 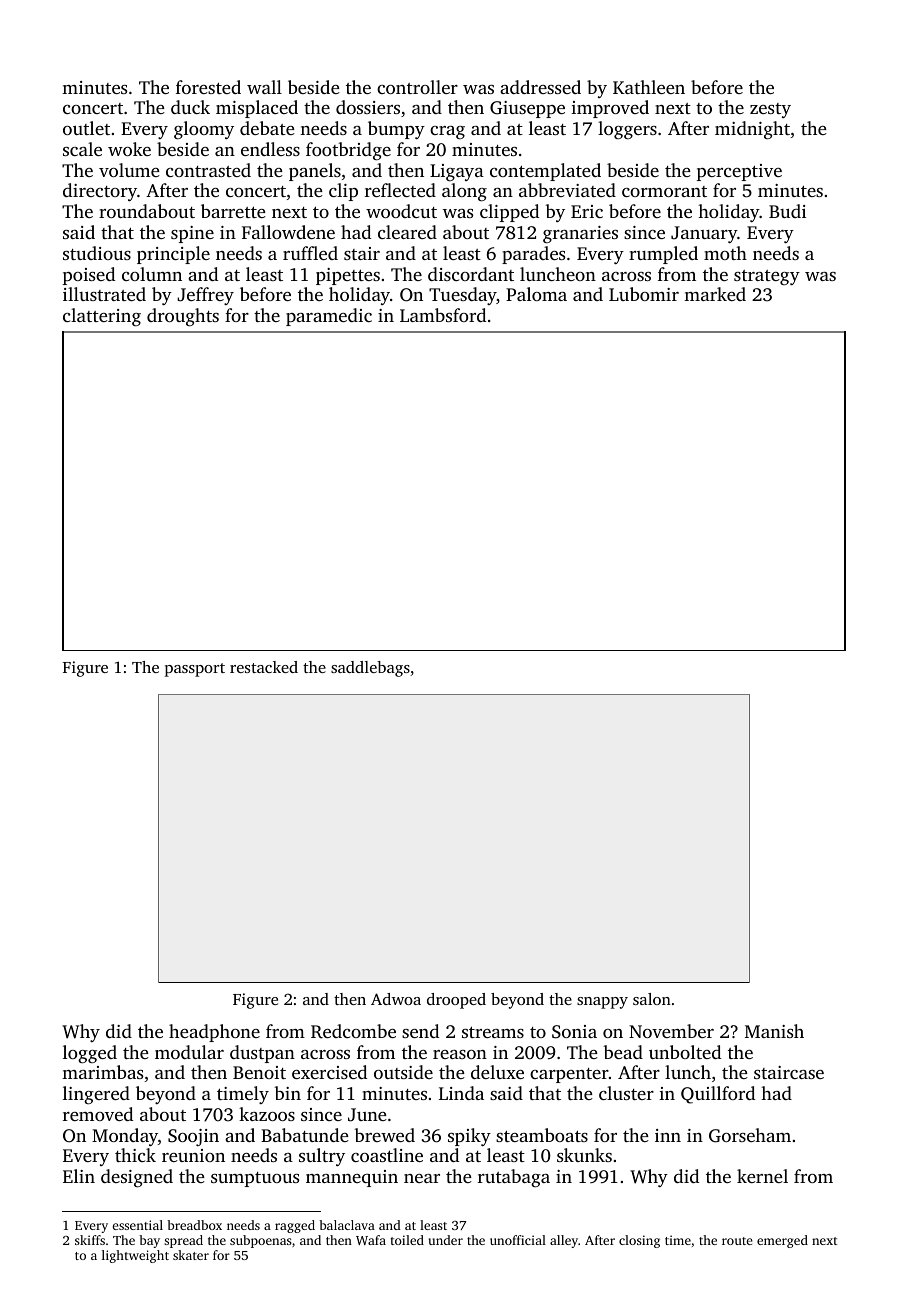 I want to click on essential, so click(x=137, y=1225).
